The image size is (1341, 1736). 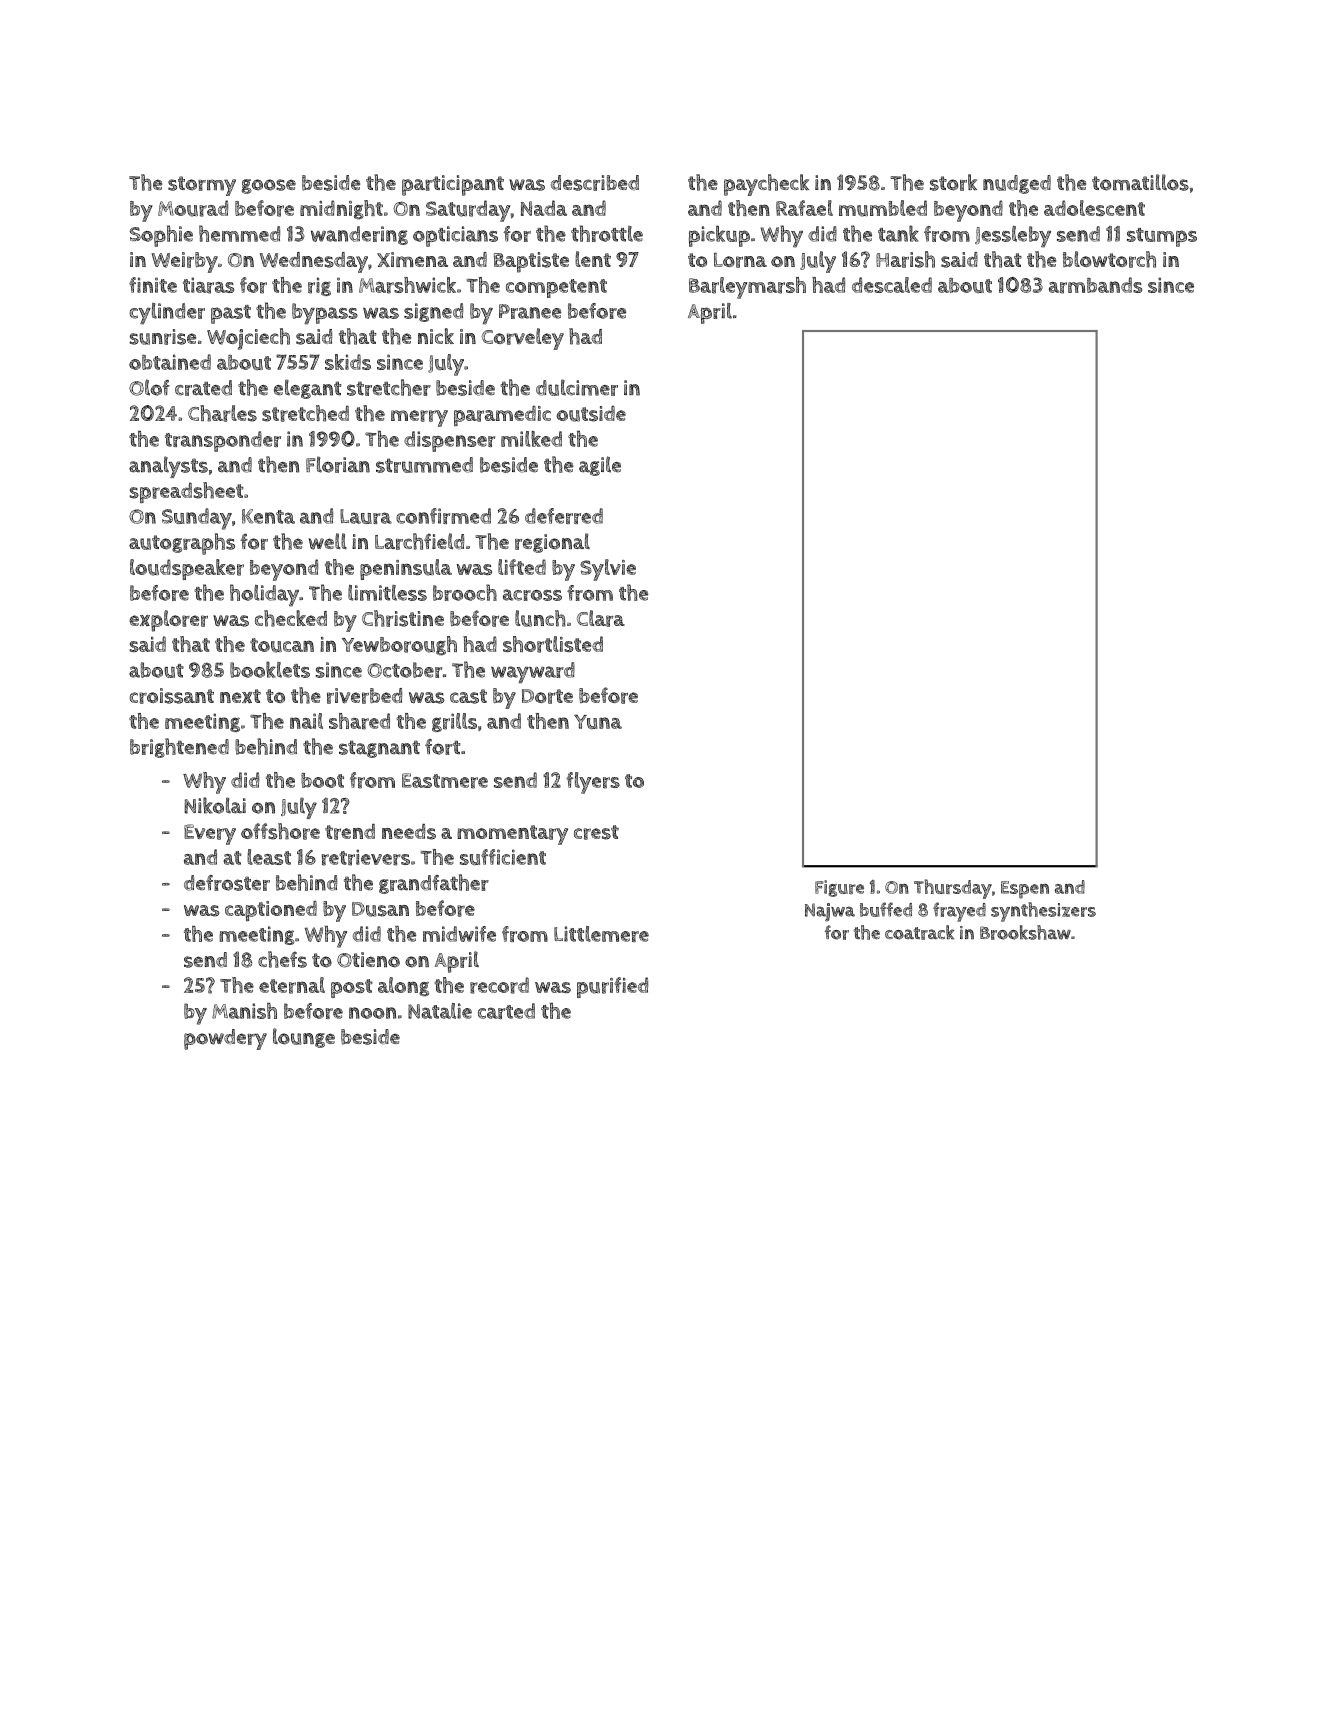 I want to click on Lorna, so click(x=740, y=260).
